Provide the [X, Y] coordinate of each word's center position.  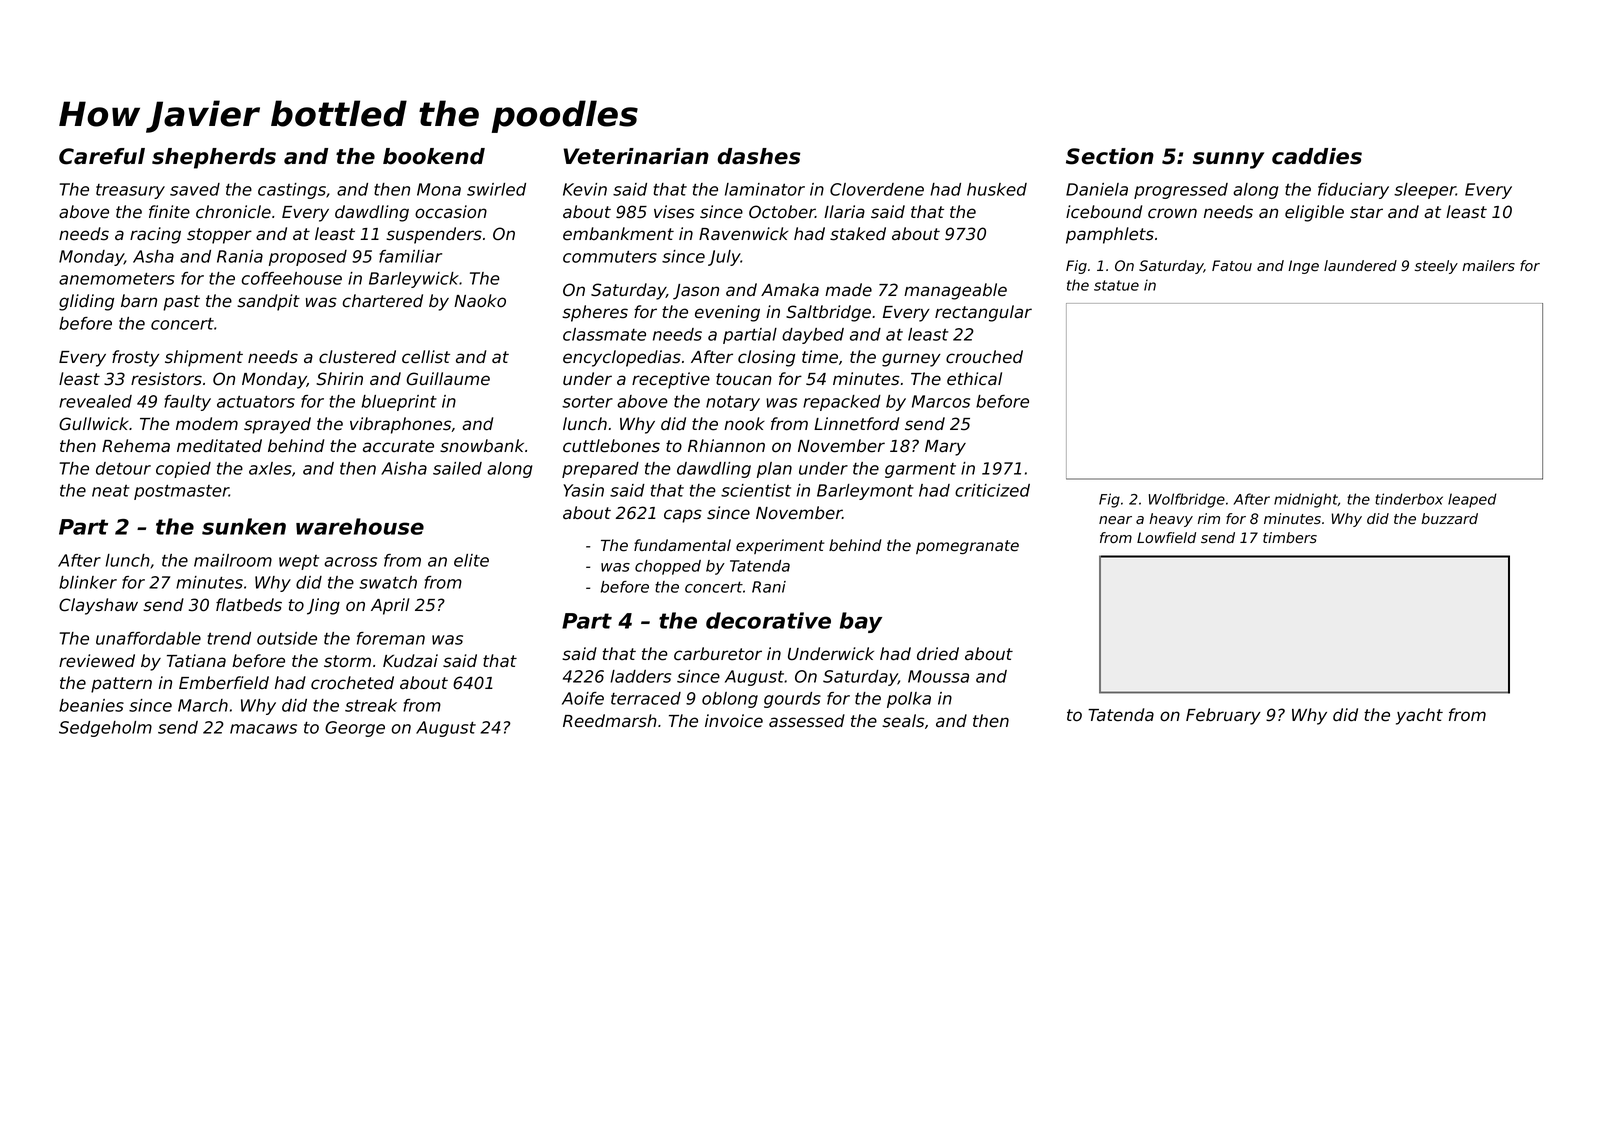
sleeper [1425, 191]
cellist [426, 357]
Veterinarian [636, 156]
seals [903, 721]
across [350, 562]
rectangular [983, 313]
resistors [166, 379]
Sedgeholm [105, 729]
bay [861, 622]
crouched [984, 357]
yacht [1419, 716]
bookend [434, 156]
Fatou [1232, 265]
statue [1116, 285]
